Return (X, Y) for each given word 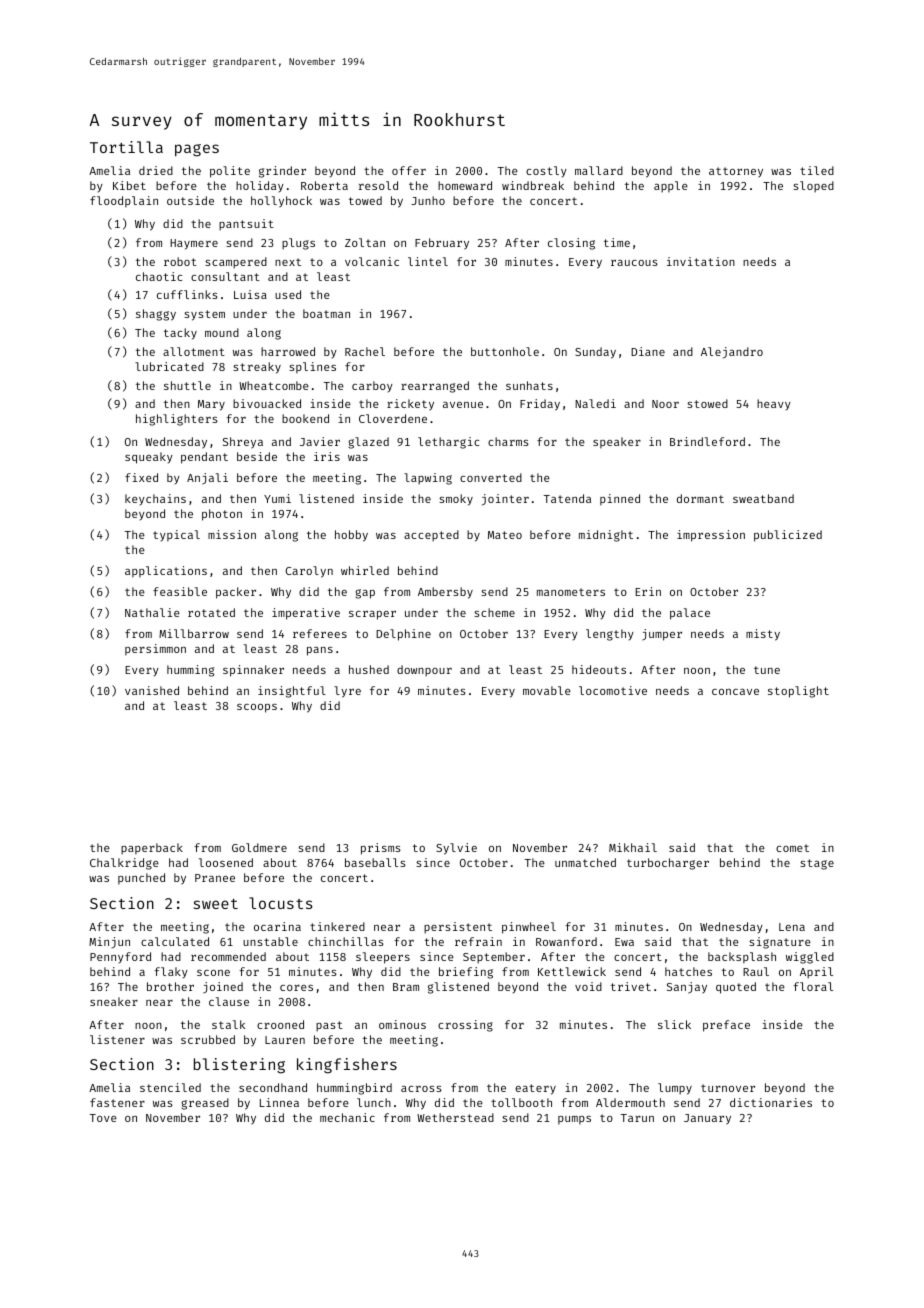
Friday (540, 405)
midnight (606, 536)
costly (546, 171)
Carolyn (309, 572)
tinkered (337, 926)
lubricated (169, 366)
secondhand (273, 1087)
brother (170, 986)
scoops (257, 708)
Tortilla (126, 147)
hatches (688, 971)
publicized (788, 536)
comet (792, 848)
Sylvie (456, 849)
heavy (774, 404)
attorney (736, 172)
